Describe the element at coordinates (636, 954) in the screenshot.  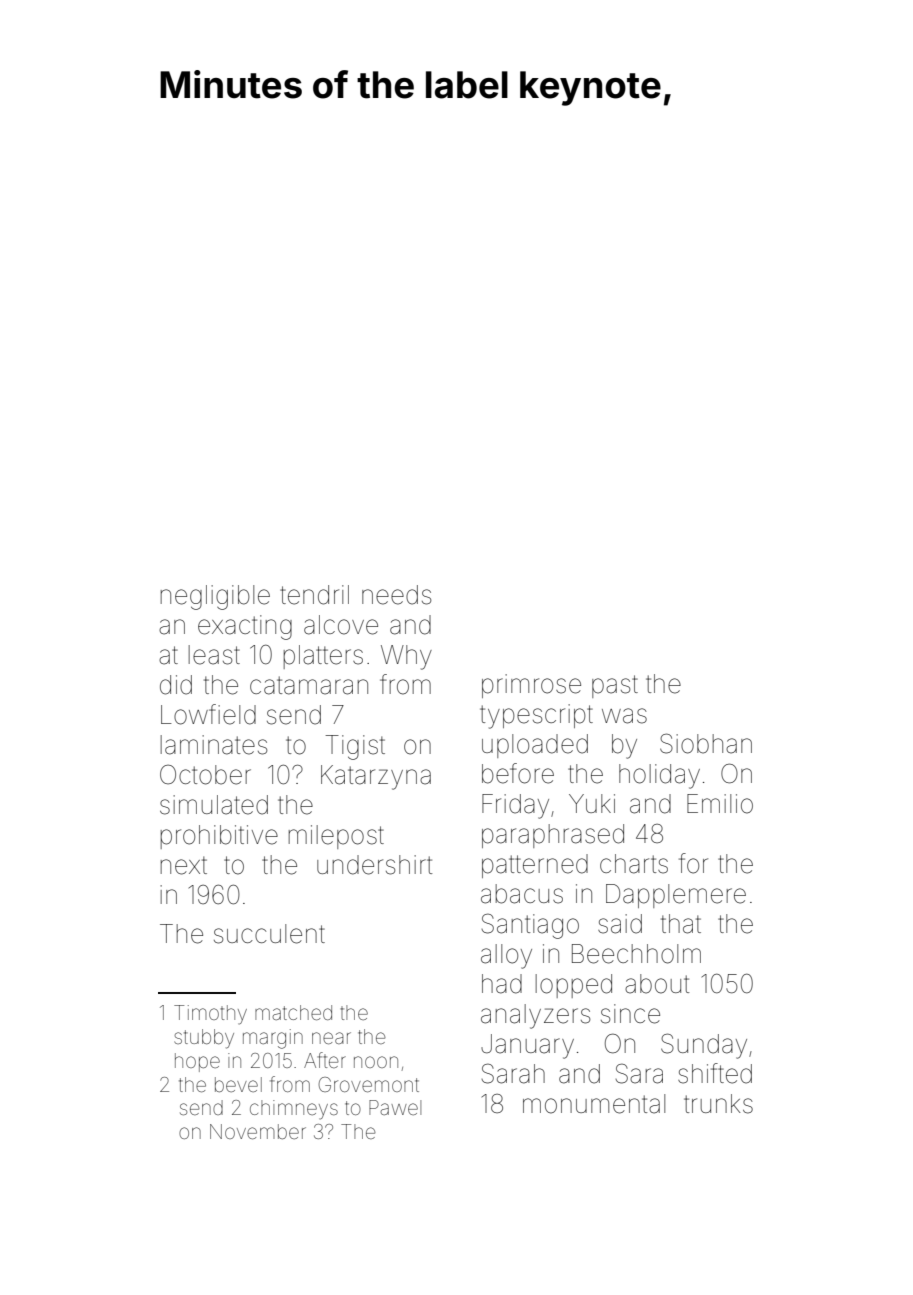
I see `Beechholm` at that location.
